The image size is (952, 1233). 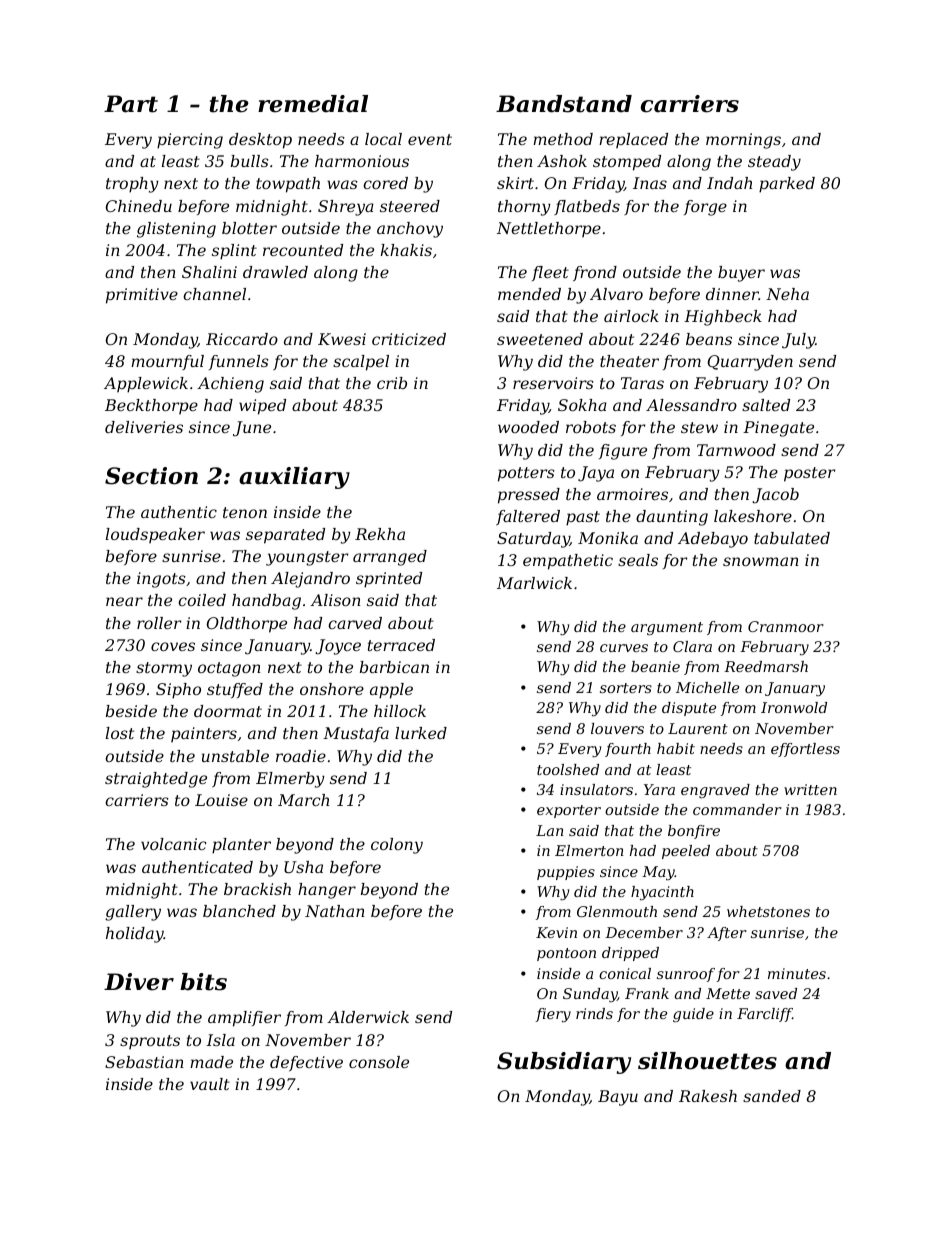 I want to click on Diver, so click(x=139, y=982).
